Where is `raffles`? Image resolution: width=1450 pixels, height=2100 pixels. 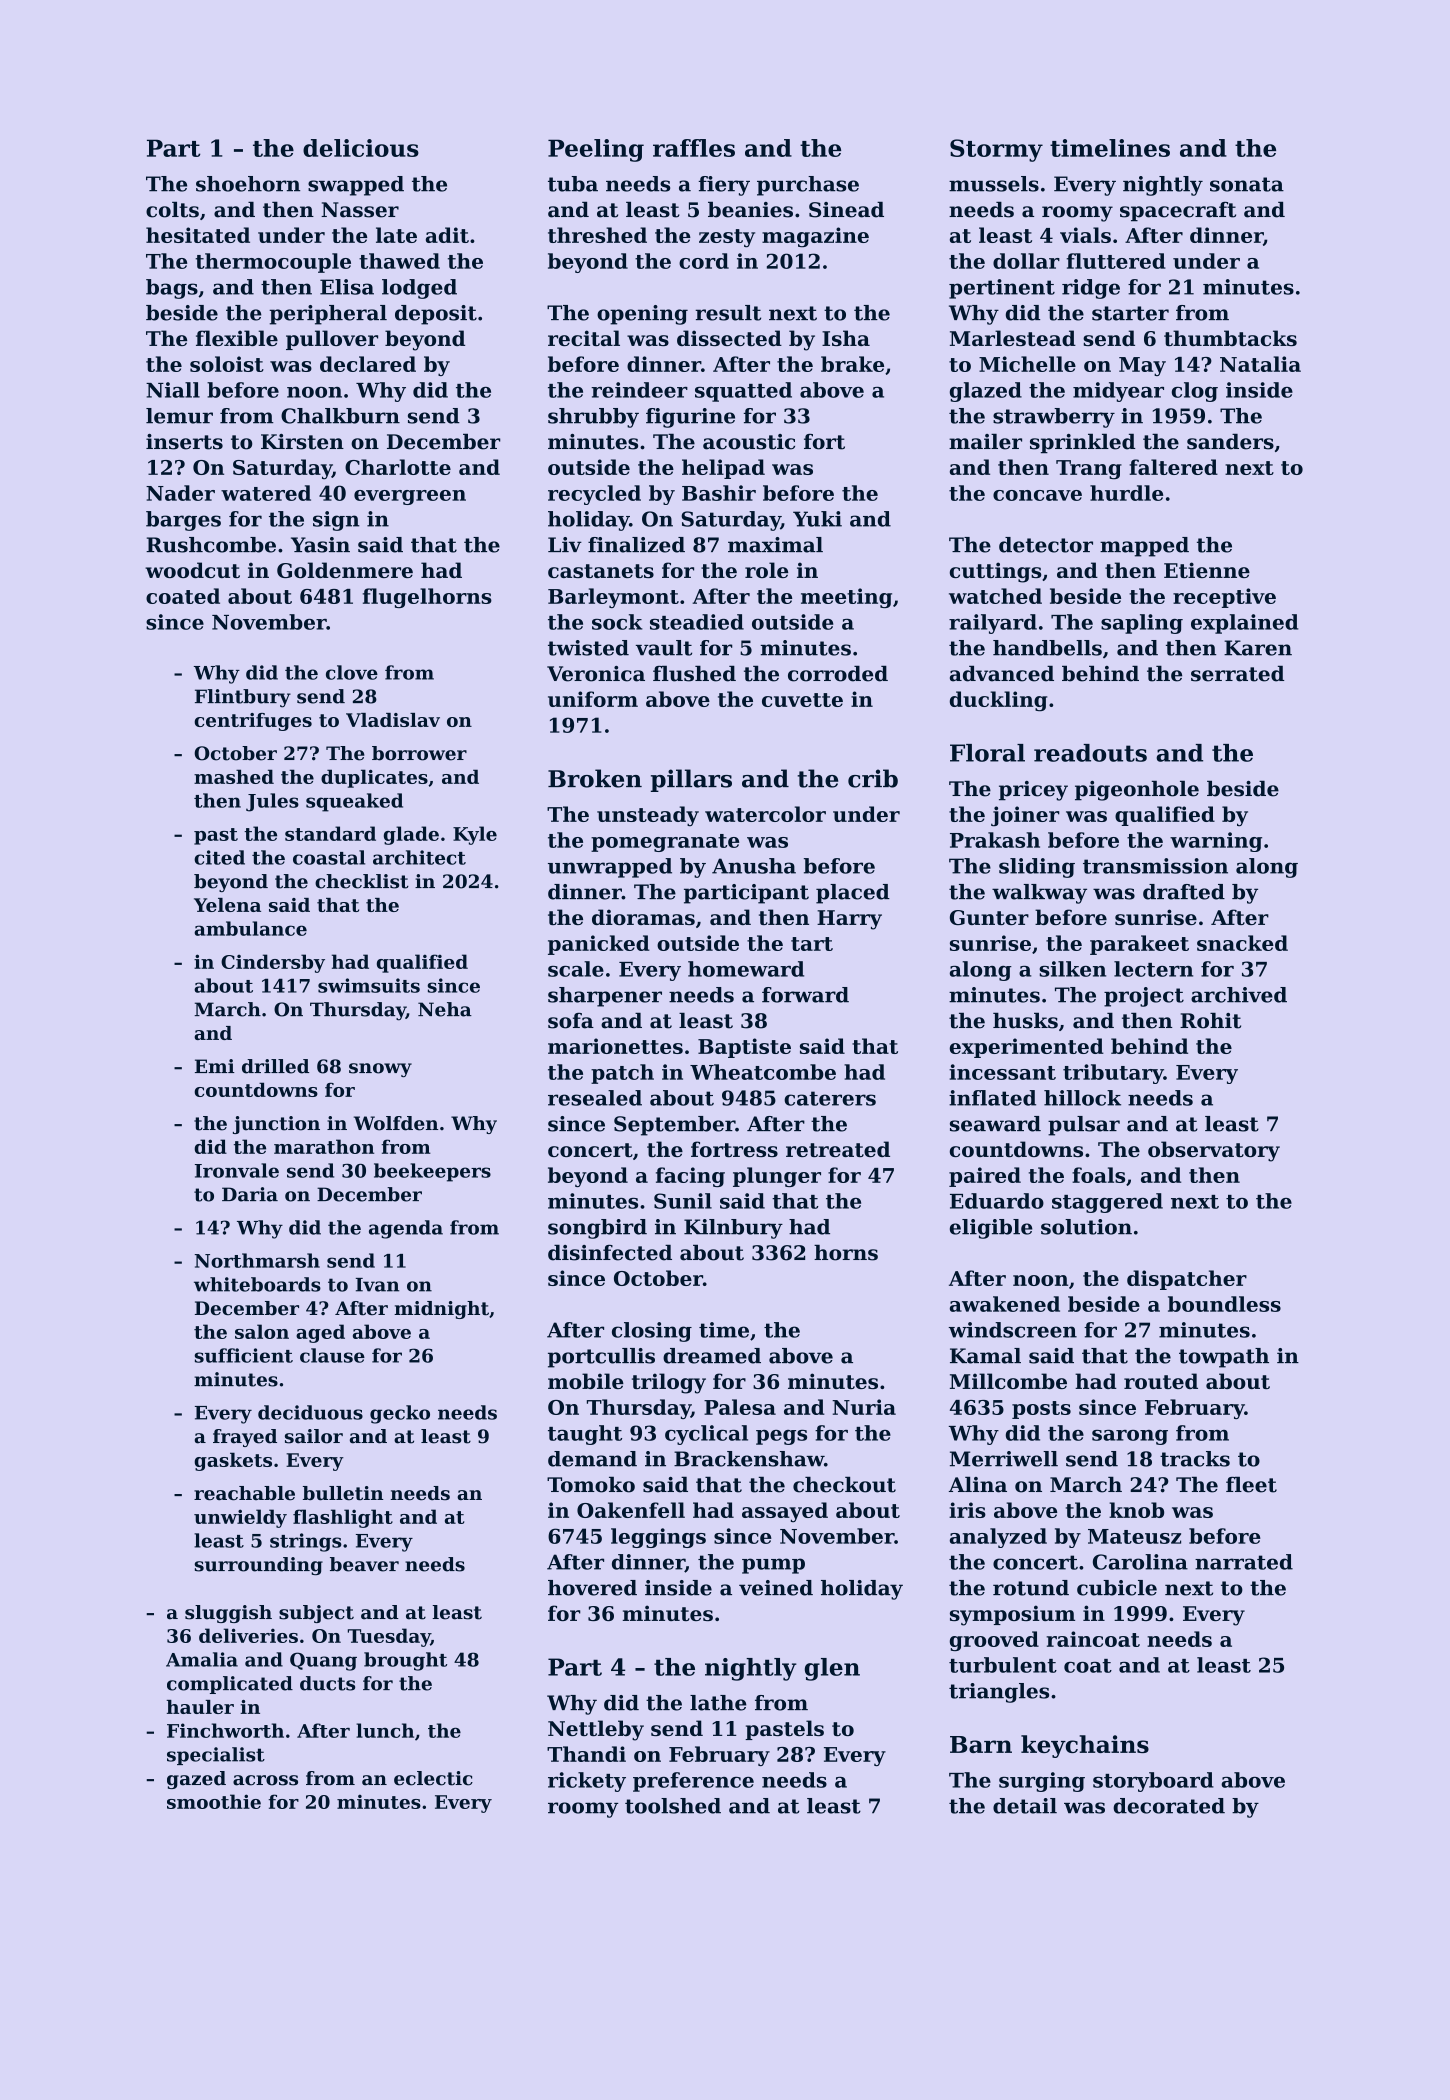
raffles is located at coordinates (694, 148).
